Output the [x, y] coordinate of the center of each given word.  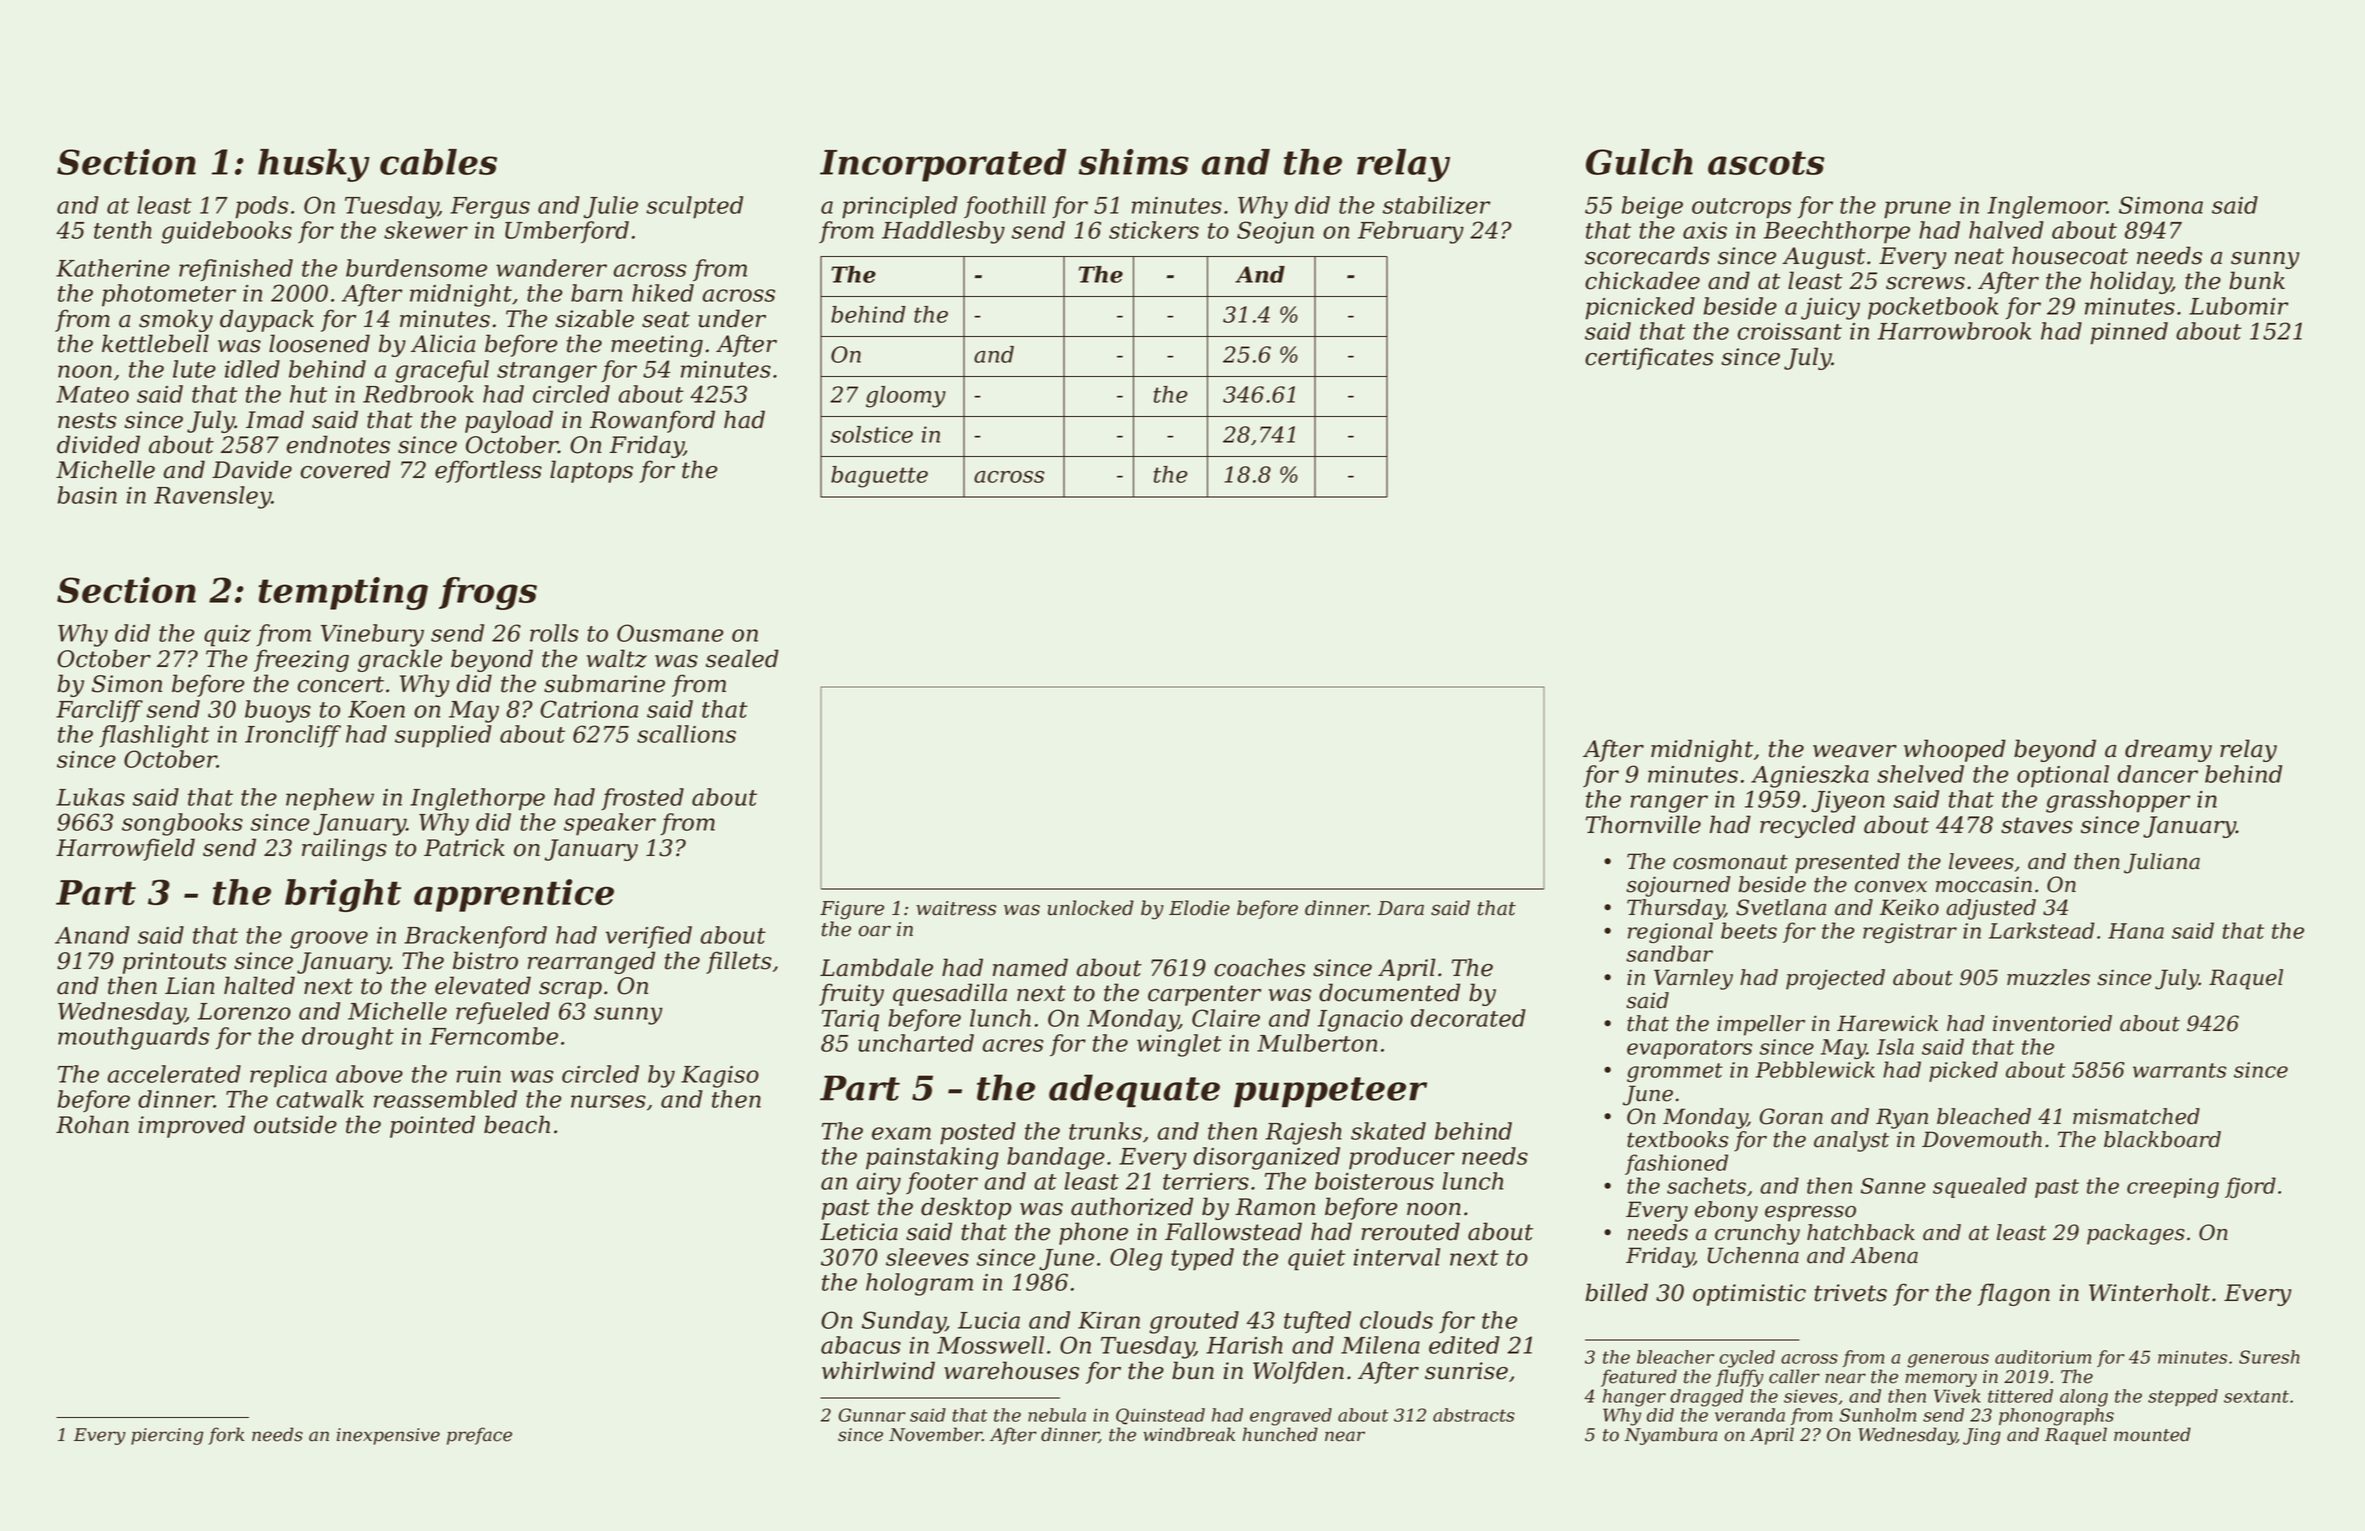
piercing [167, 1436]
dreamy [2168, 750]
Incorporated [943, 165]
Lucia [989, 1320]
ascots [1766, 163]
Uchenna [1753, 1255]
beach [517, 1124]
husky [314, 165]
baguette [879, 477]
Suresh [2269, 1357]
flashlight [154, 736]
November [935, 1434]
